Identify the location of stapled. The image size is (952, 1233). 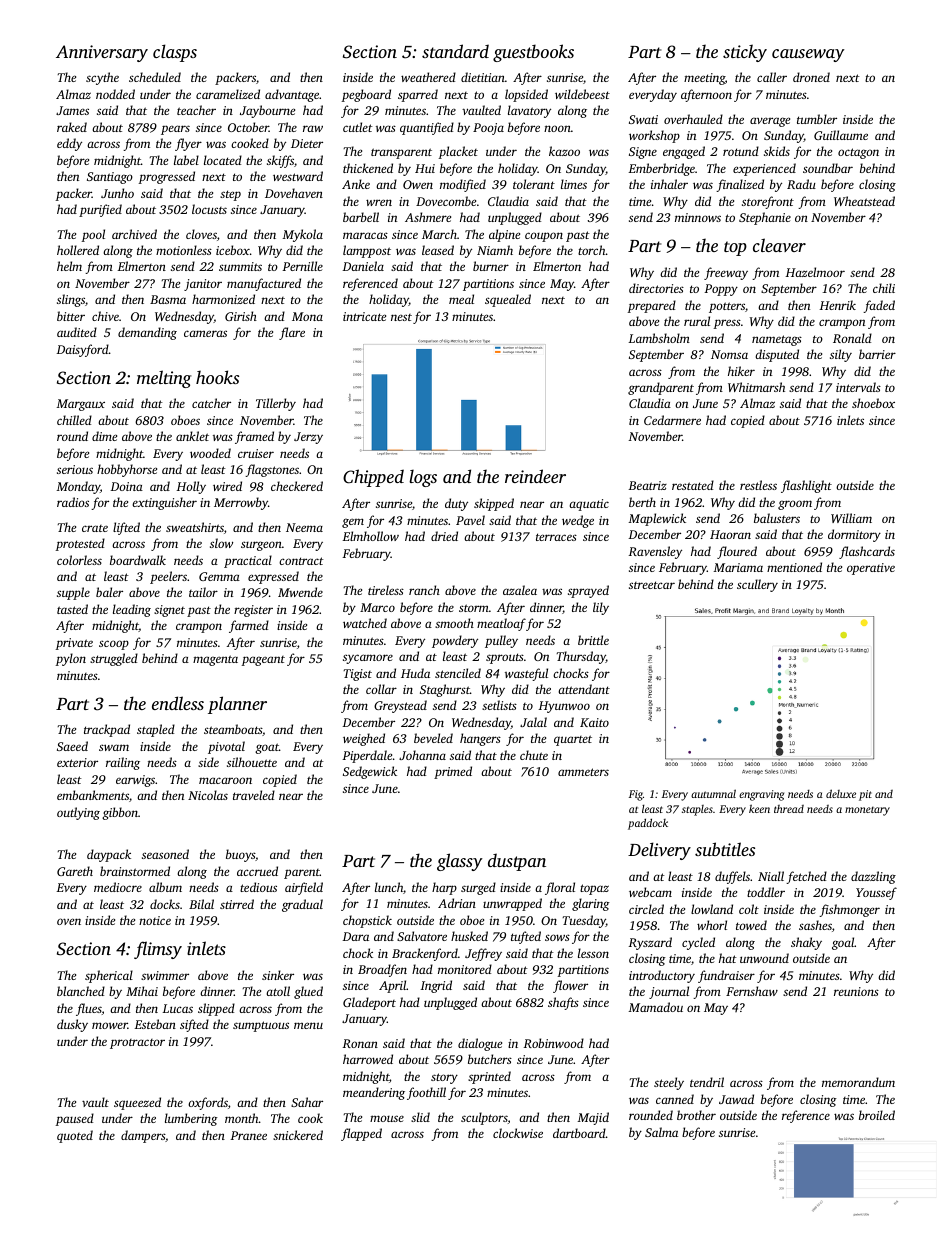
(156, 730).
